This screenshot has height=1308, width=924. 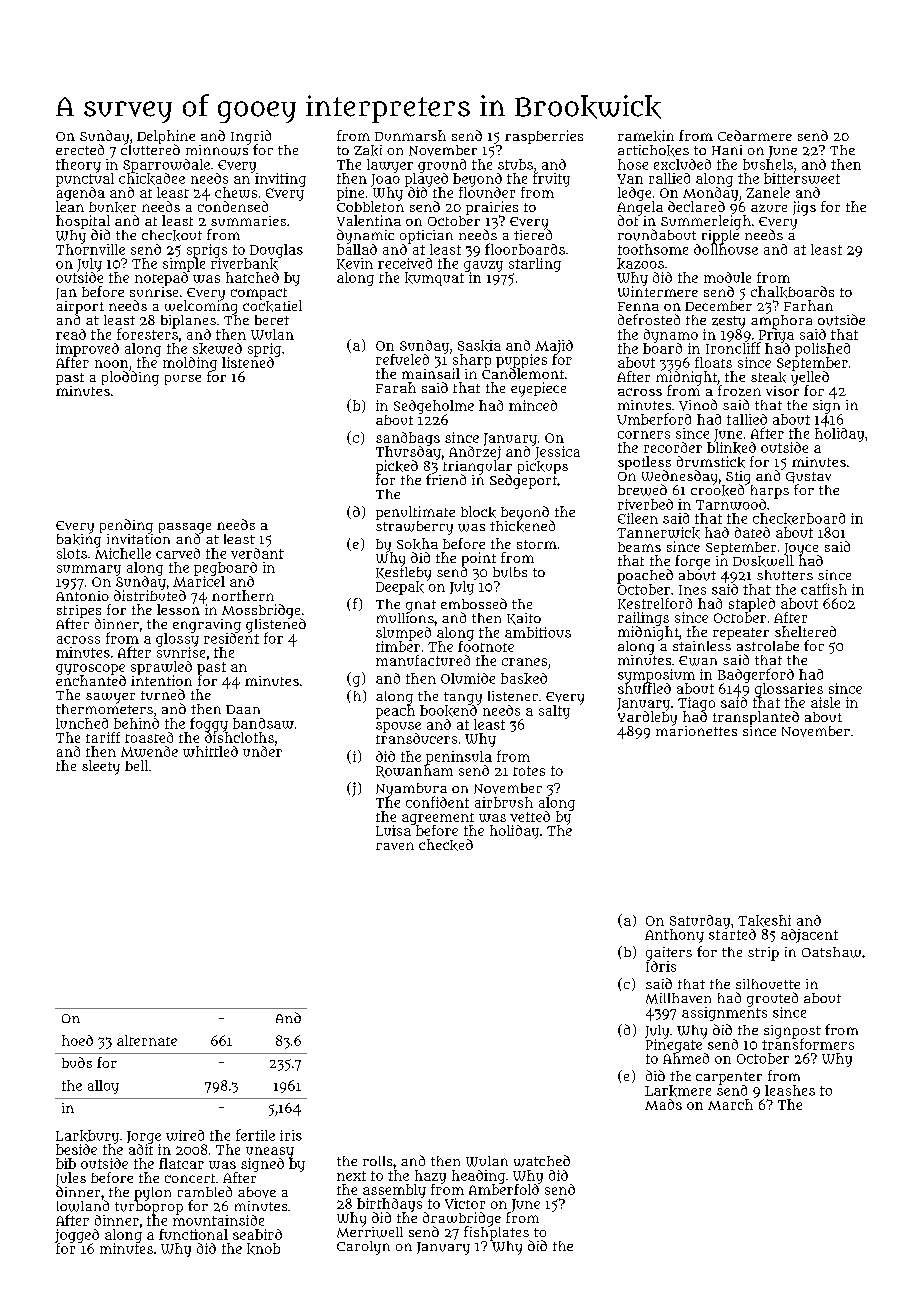 What do you see at coordinates (111, 364) in the screenshot?
I see `noon` at bounding box center [111, 364].
